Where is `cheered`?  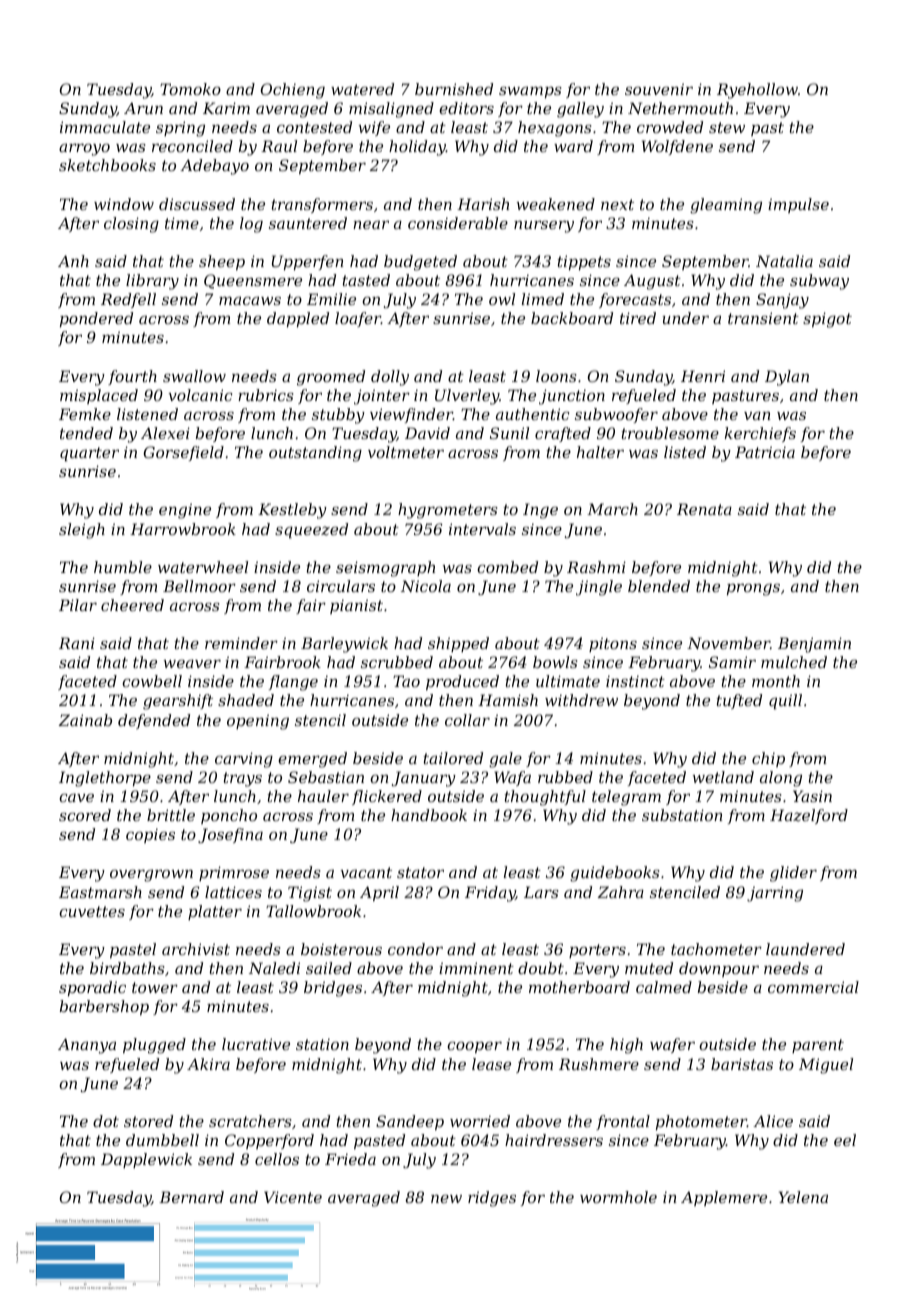 cheered is located at coordinates (132, 605).
